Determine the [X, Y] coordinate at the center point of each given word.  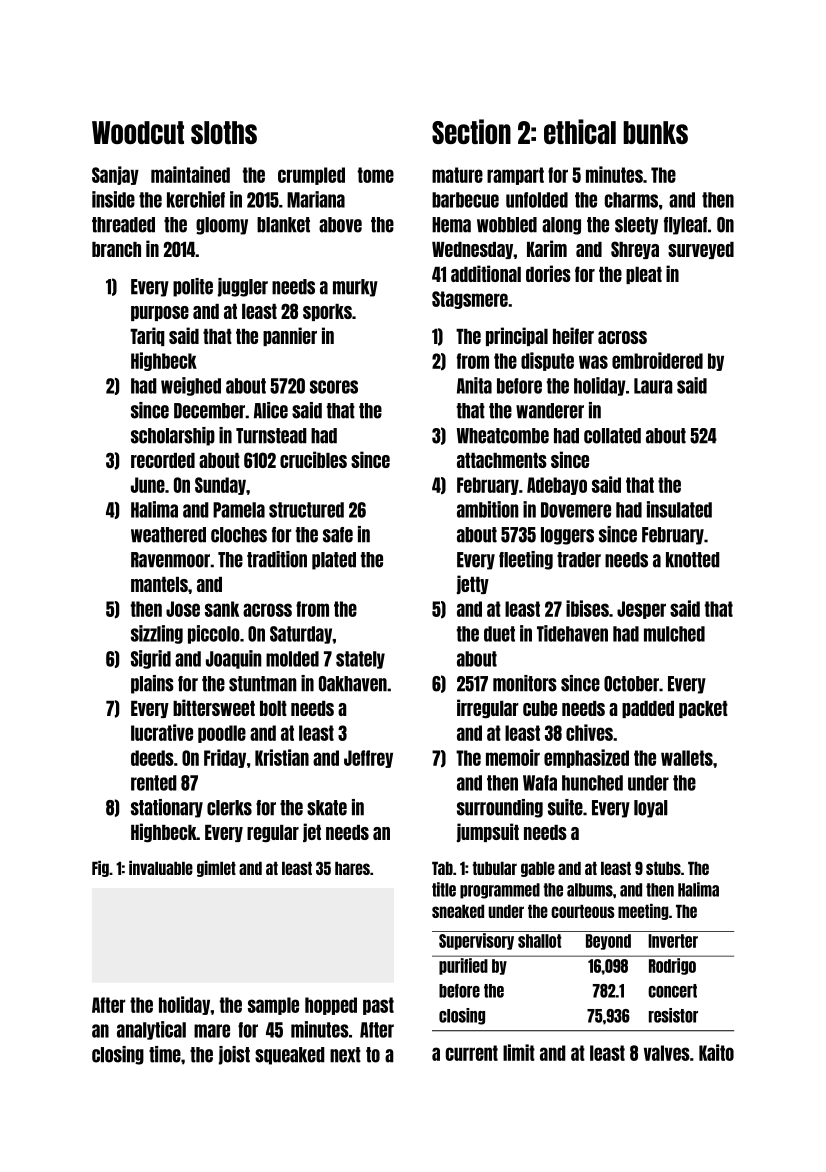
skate [327, 808]
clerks [229, 808]
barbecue [465, 200]
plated [334, 561]
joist [234, 1055]
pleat [644, 275]
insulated [679, 509]
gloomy [222, 226]
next [345, 1055]
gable [538, 869]
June [148, 485]
